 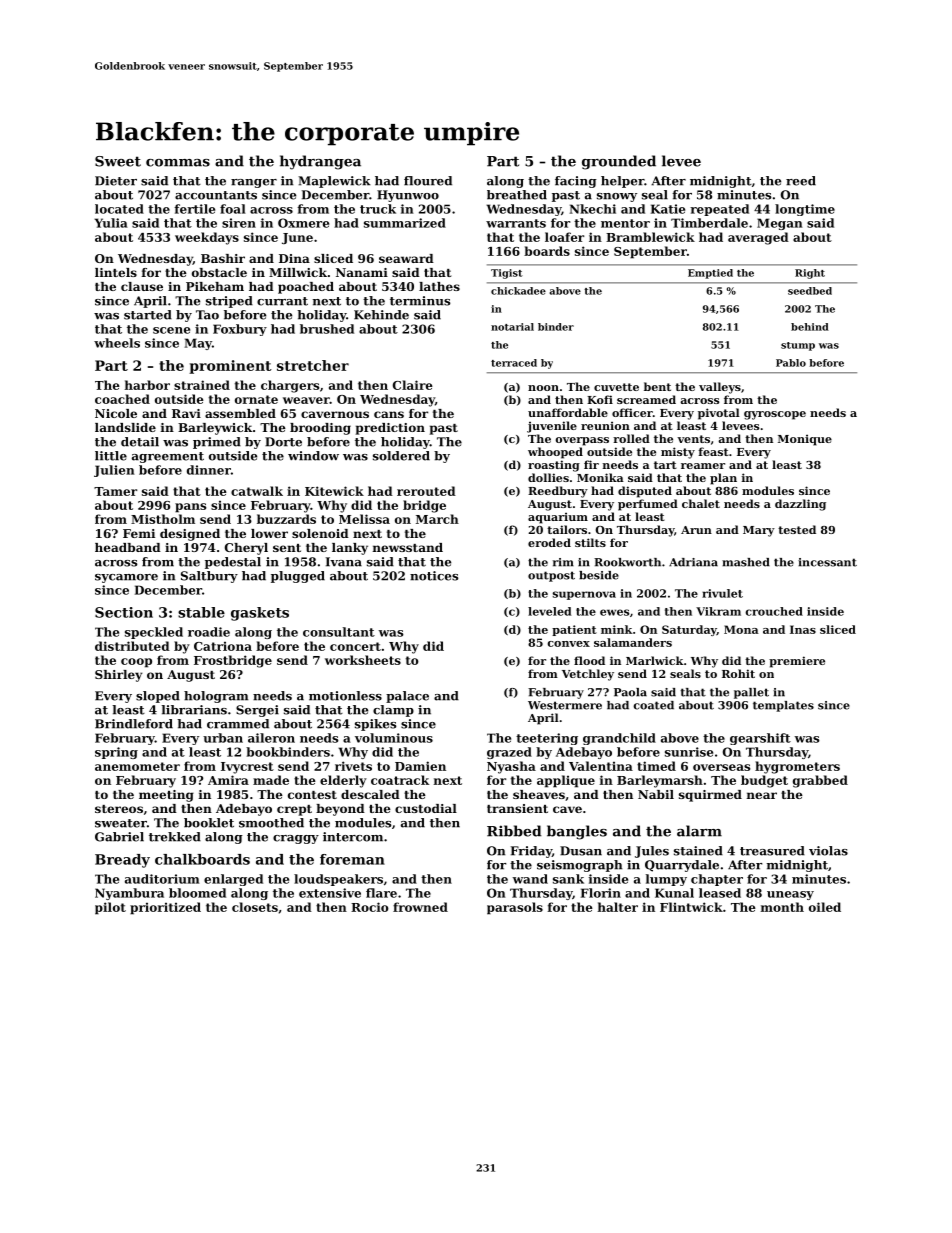 What do you see at coordinates (514, 363) in the image?
I see `terraced` at bounding box center [514, 363].
